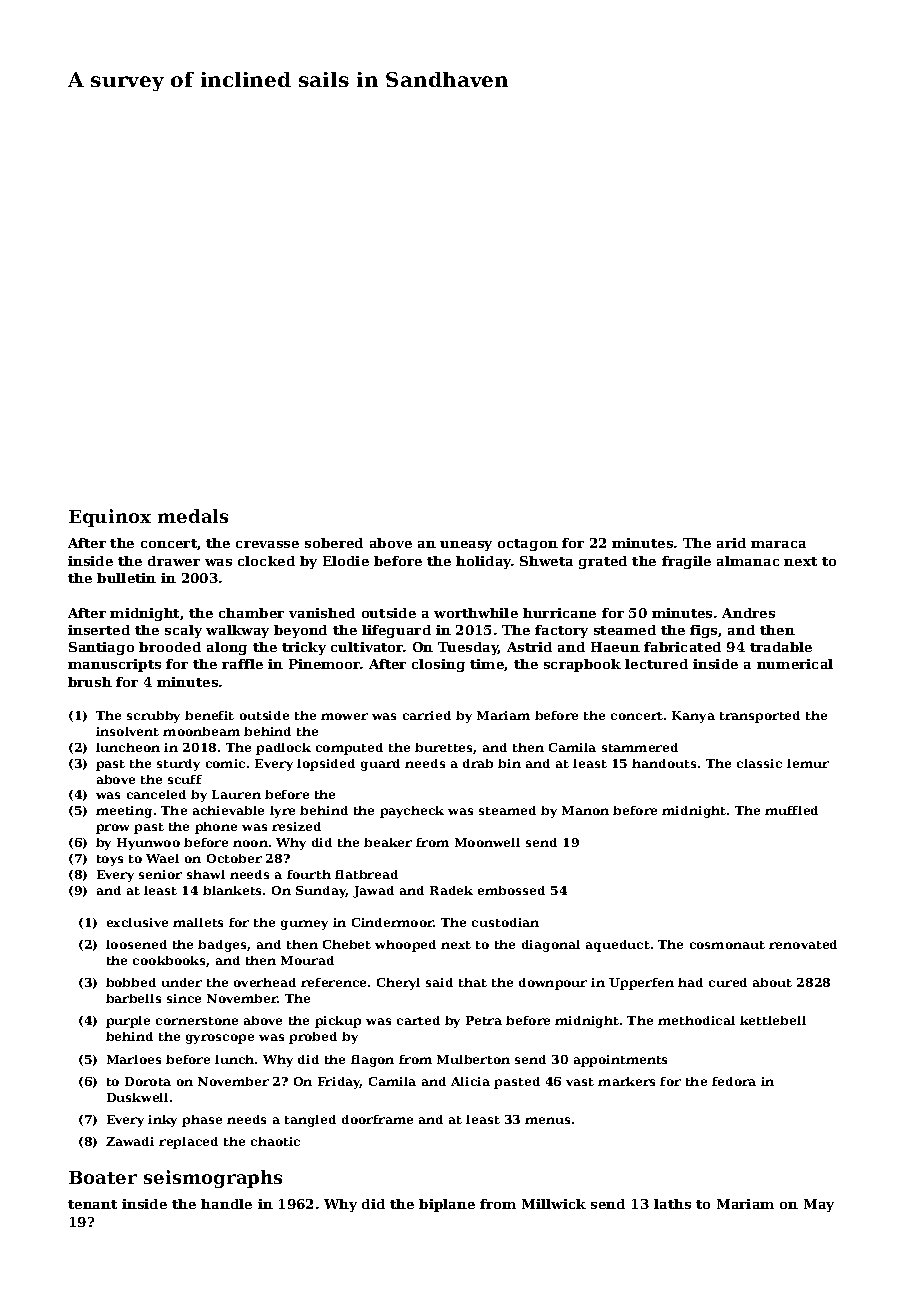 The image size is (908, 1316). What do you see at coordinates (466, 546) in the screenshot?
I see `uneasy` at bounding box center [466, 546].
